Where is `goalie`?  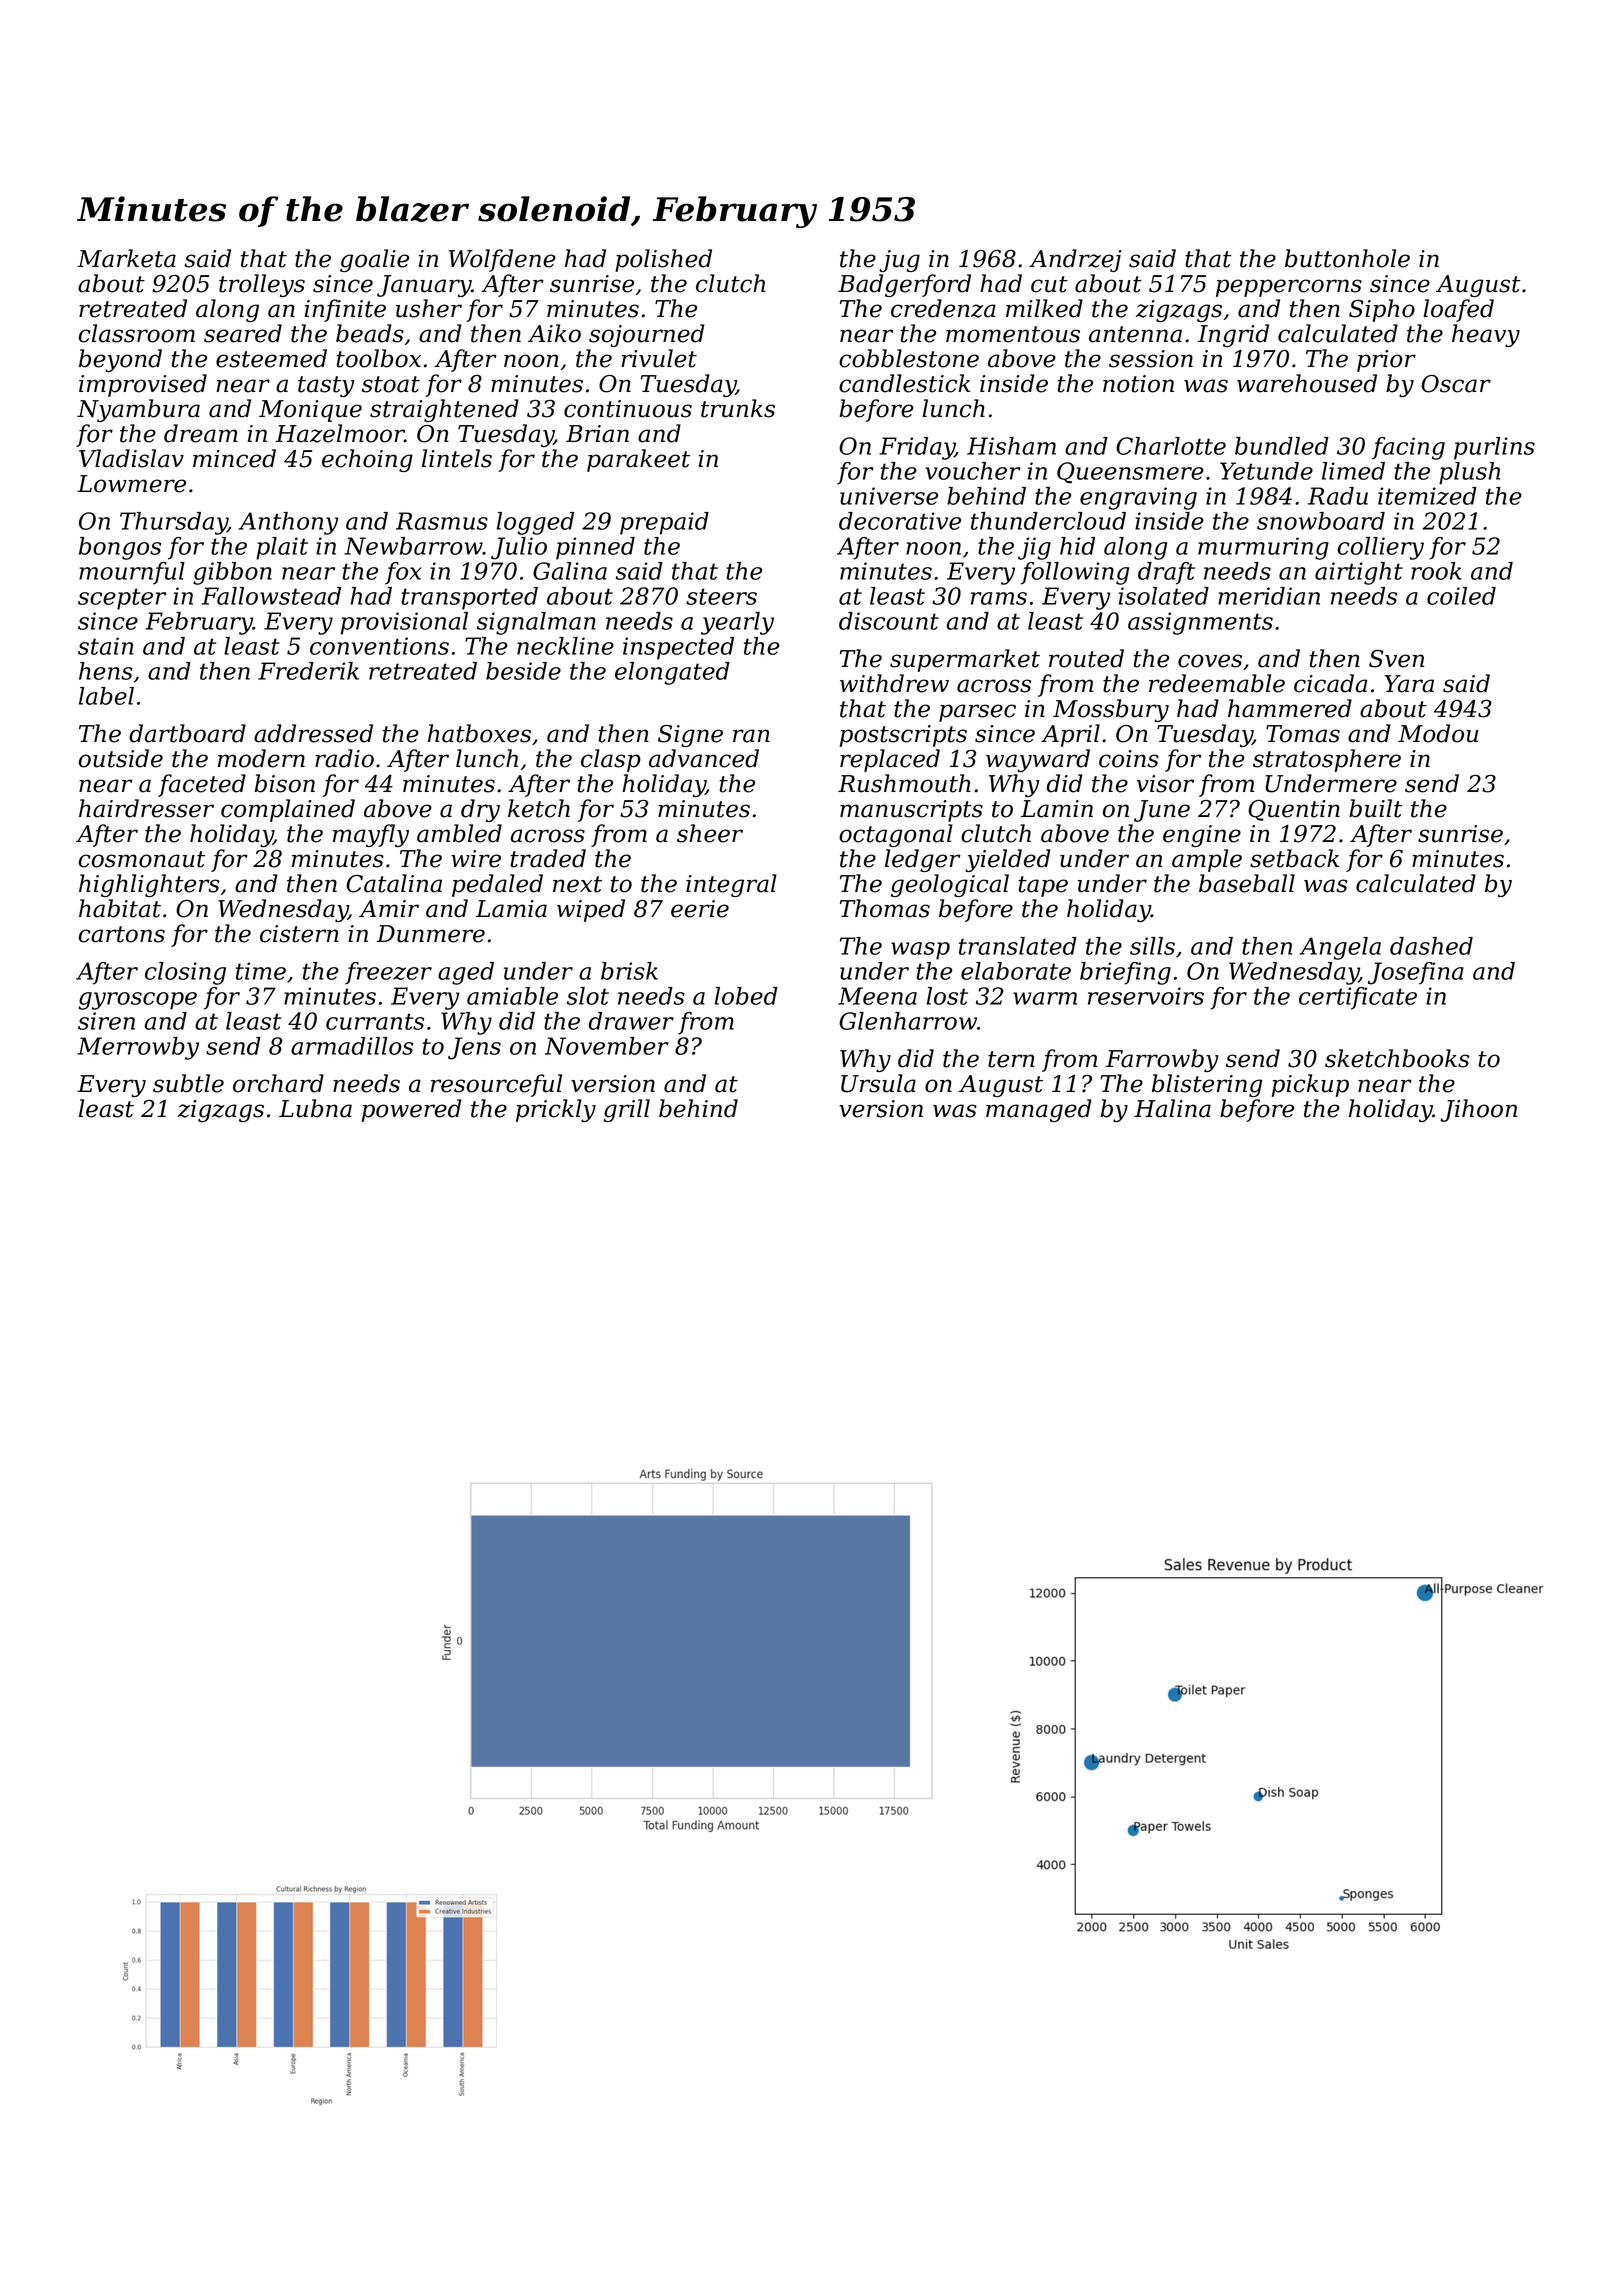
goalie is located at coordinates (374, 260).
